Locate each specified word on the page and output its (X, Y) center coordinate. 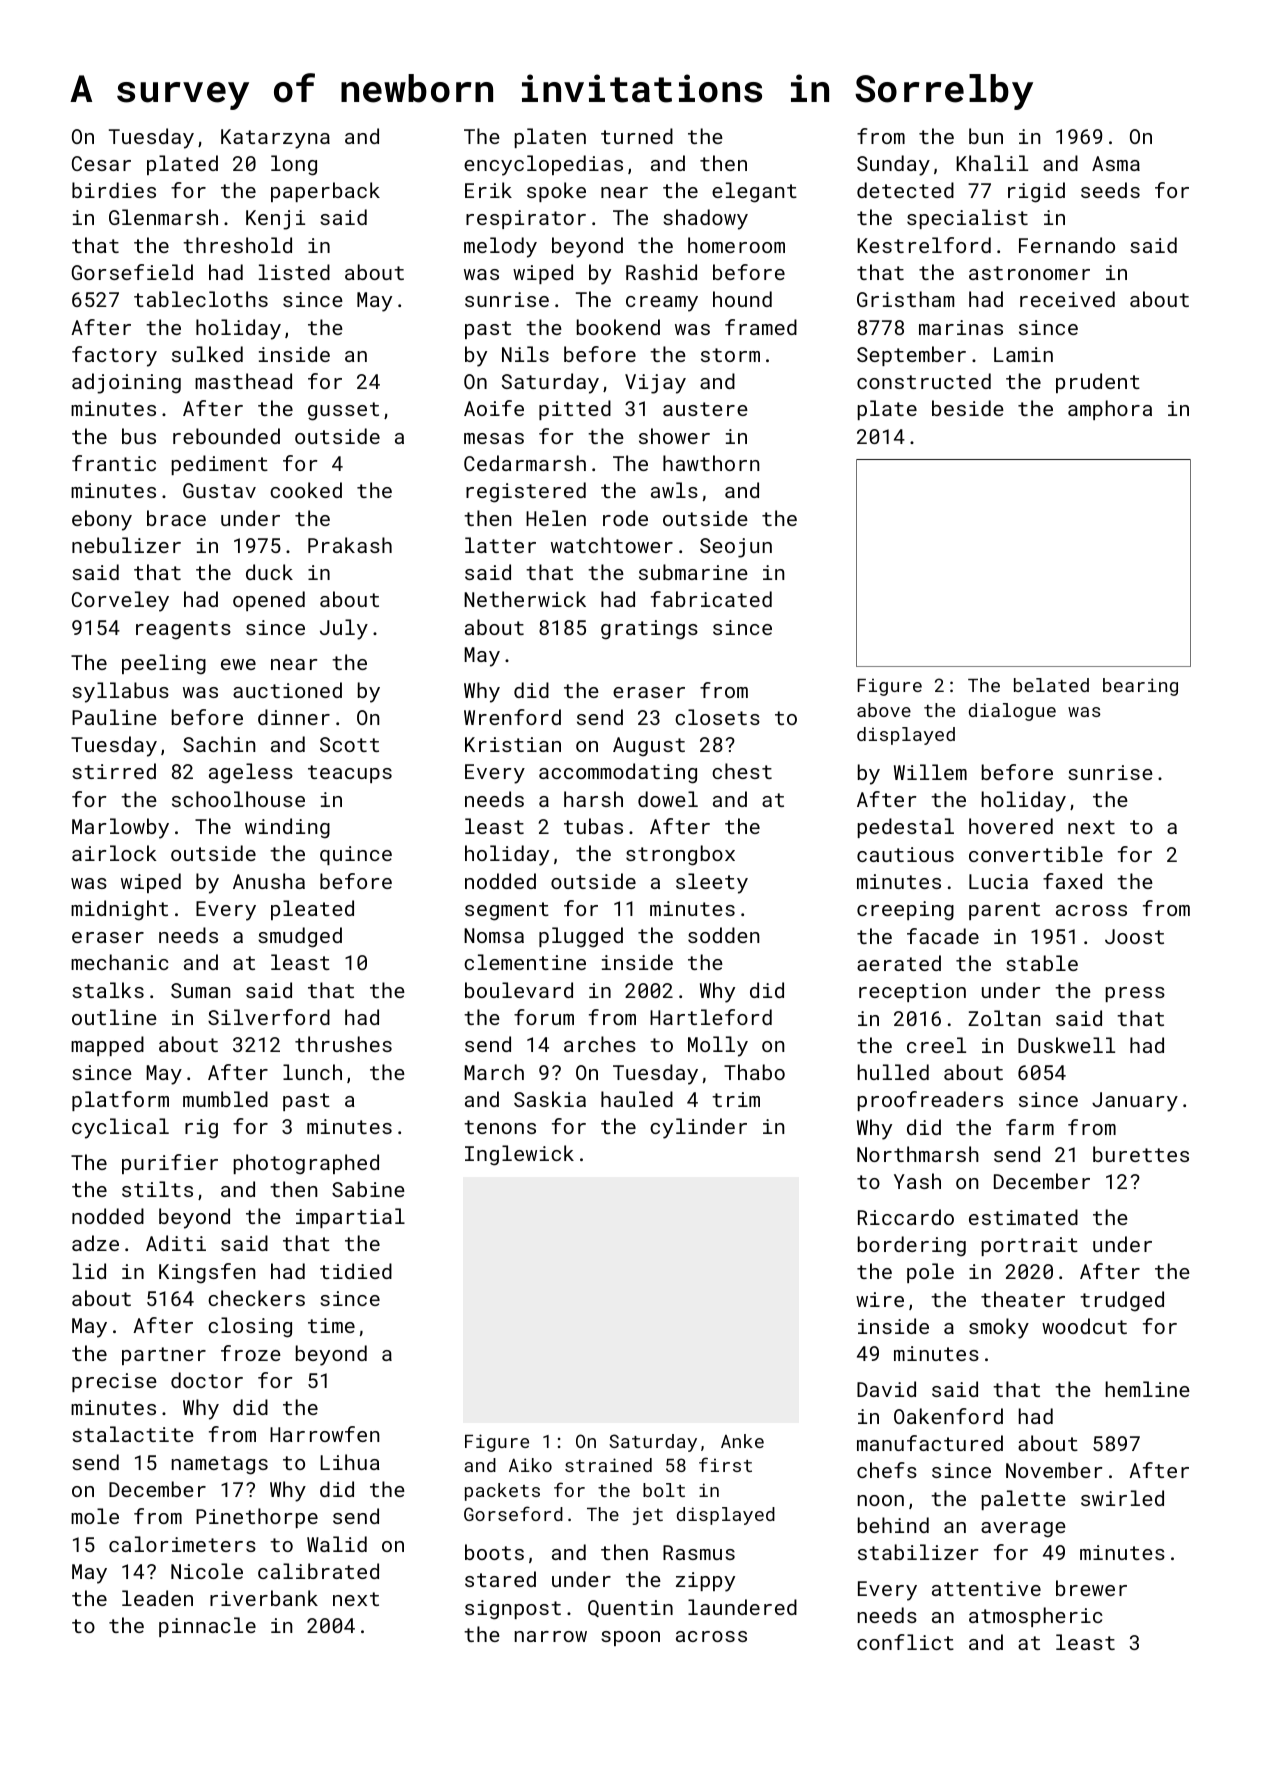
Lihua (350, 1462)
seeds (1110, 190)
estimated (1023, 1217)
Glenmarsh (163, 217)
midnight (119, 910)
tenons (500, 1127)
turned (637, 136)
